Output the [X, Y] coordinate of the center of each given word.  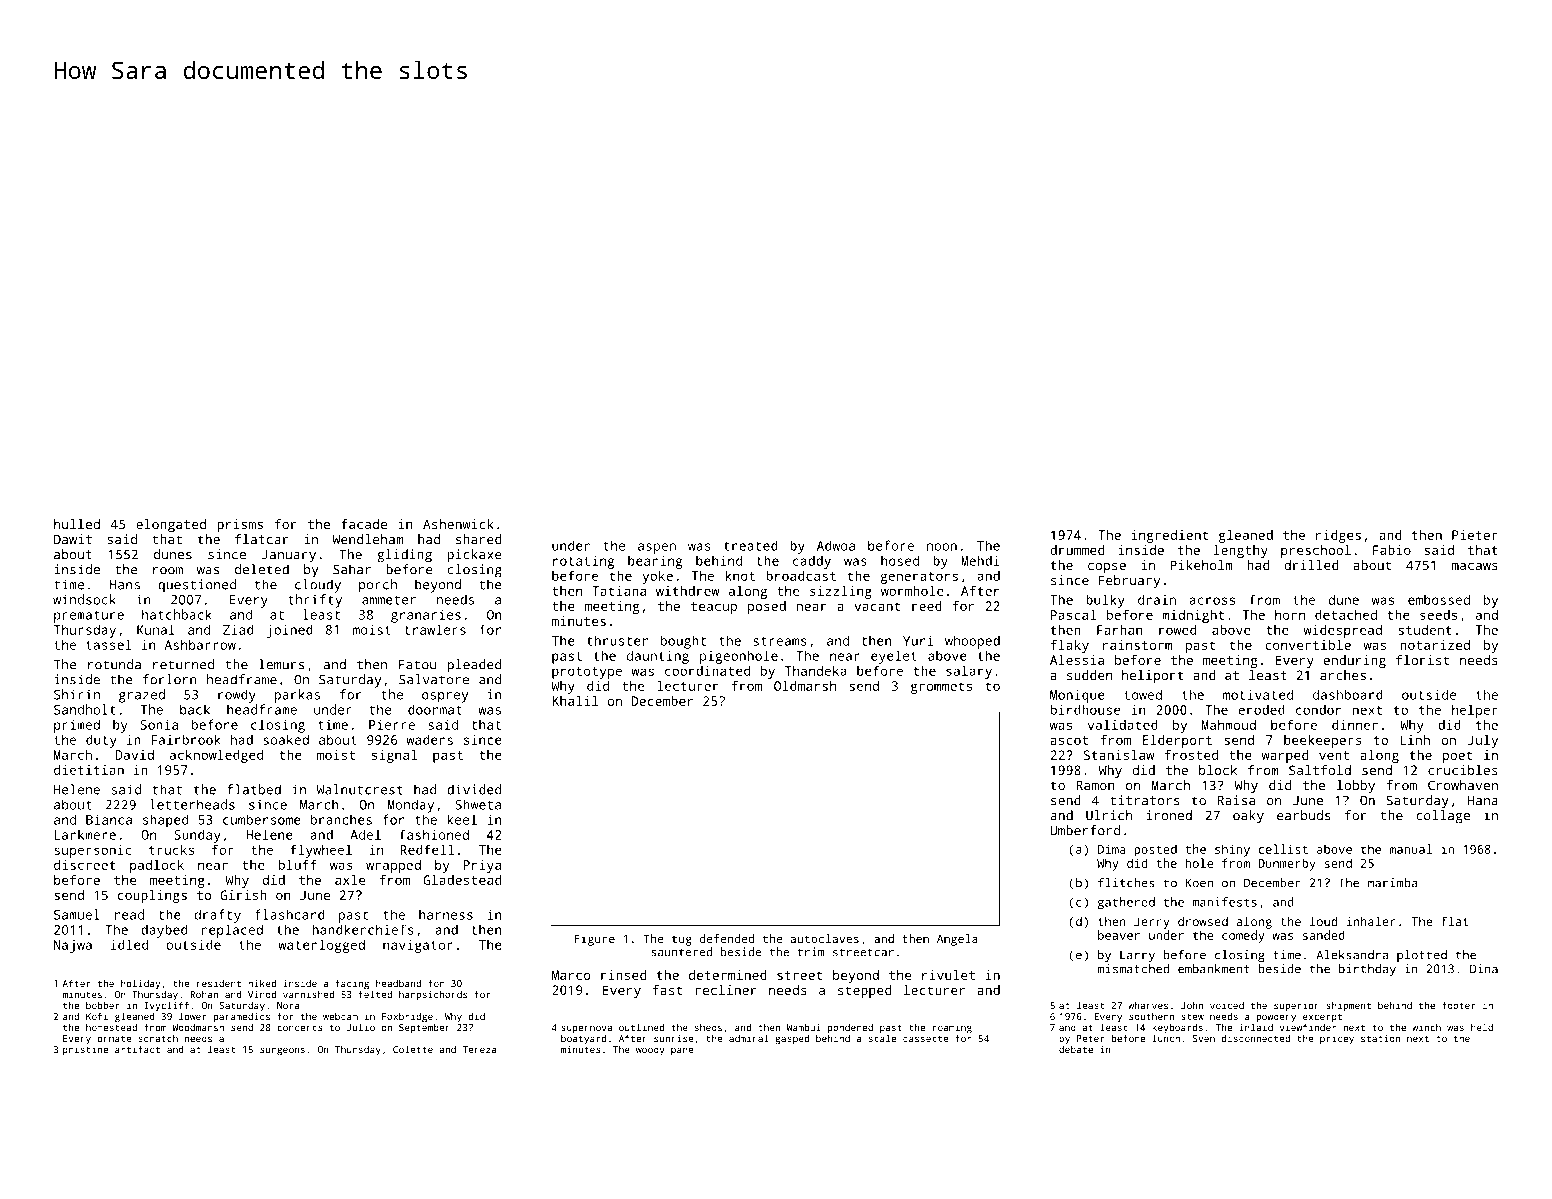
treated [751, 545]
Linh [1415, 740]
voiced [1227, 1005]
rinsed [624, 975]
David [135, 755]
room [168, 571]
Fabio [1392, 550]
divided [474, 789]
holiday [140, 984]
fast [667, 990]
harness [446, 914]
